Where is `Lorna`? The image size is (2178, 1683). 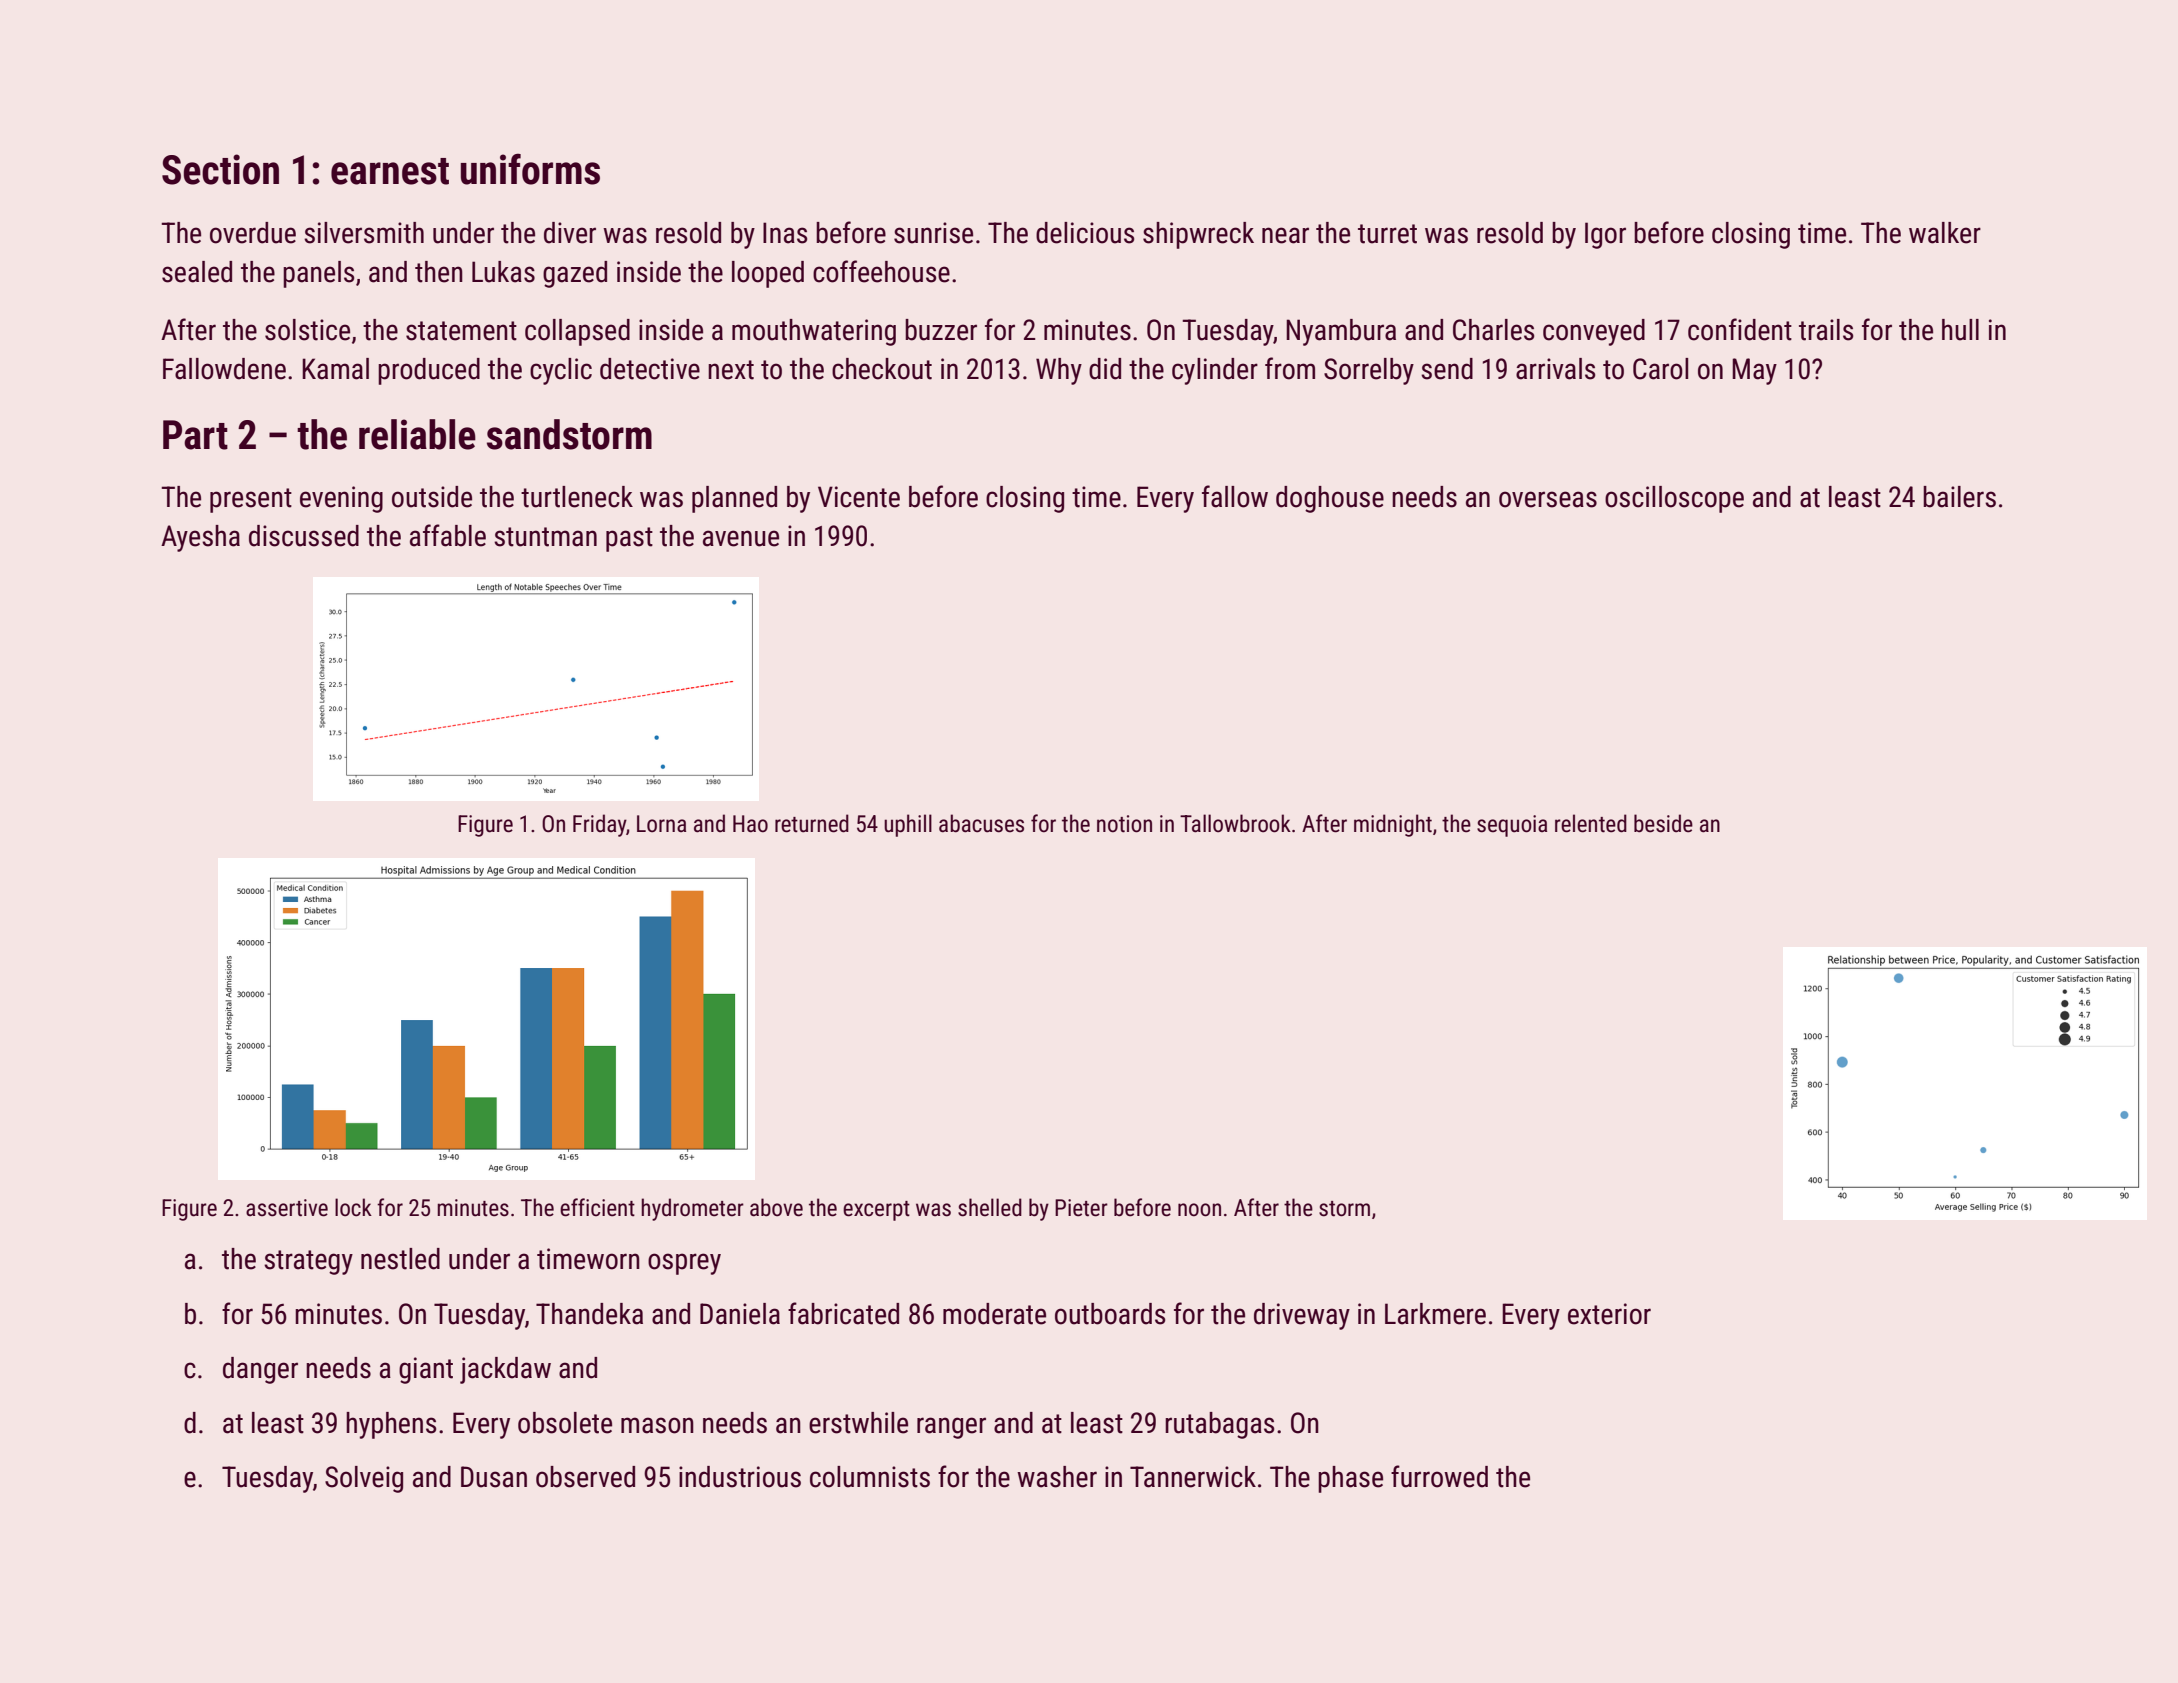
Lorna is located at coordinates (661, 824).
